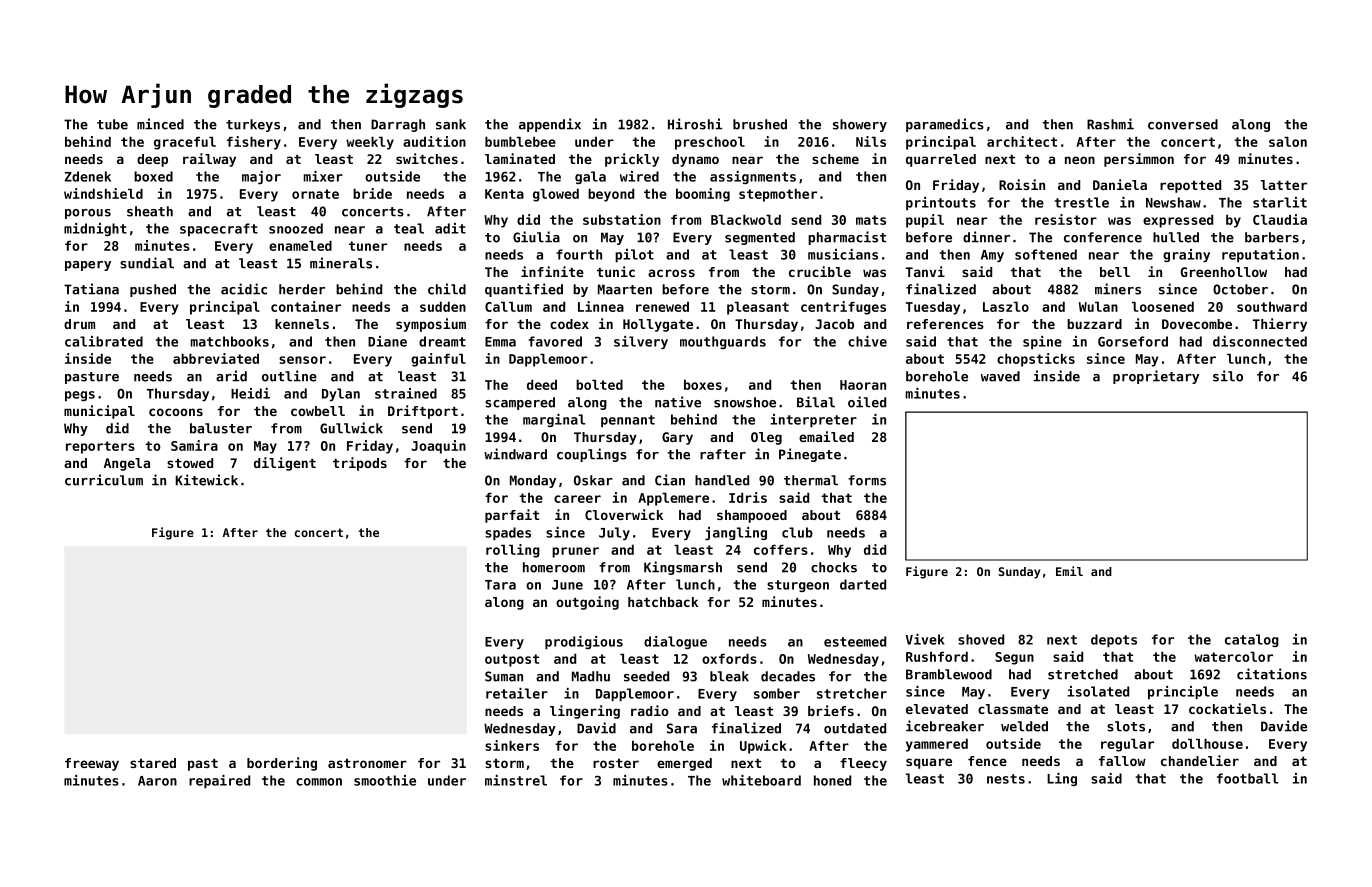 The height and width of the screenshot is (887, 1372). Describe the element at coordinates (104, 480) in the screenshot. I see `curriculum` at that location.
